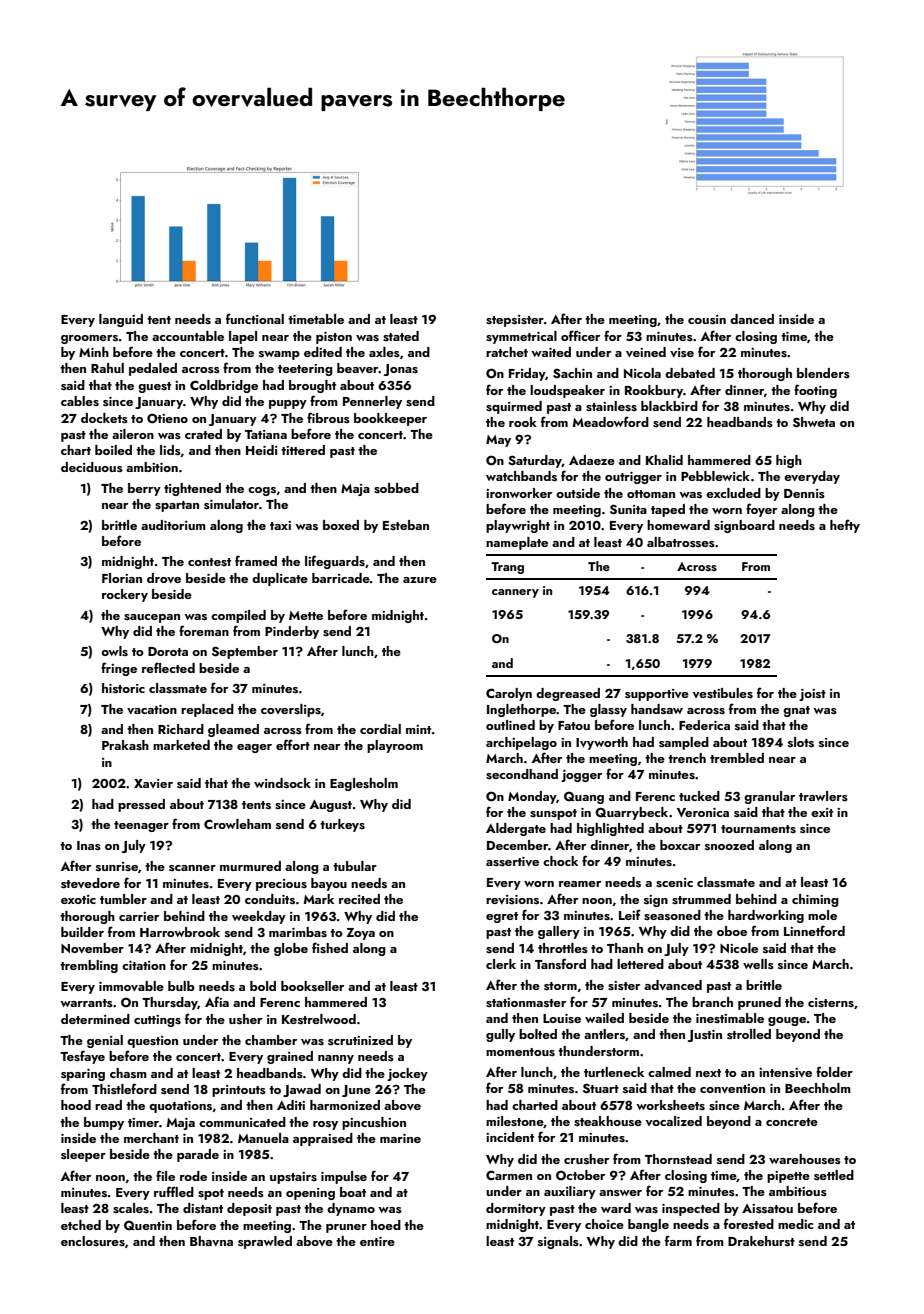  I want to click on throttles, so click(563, 948).
